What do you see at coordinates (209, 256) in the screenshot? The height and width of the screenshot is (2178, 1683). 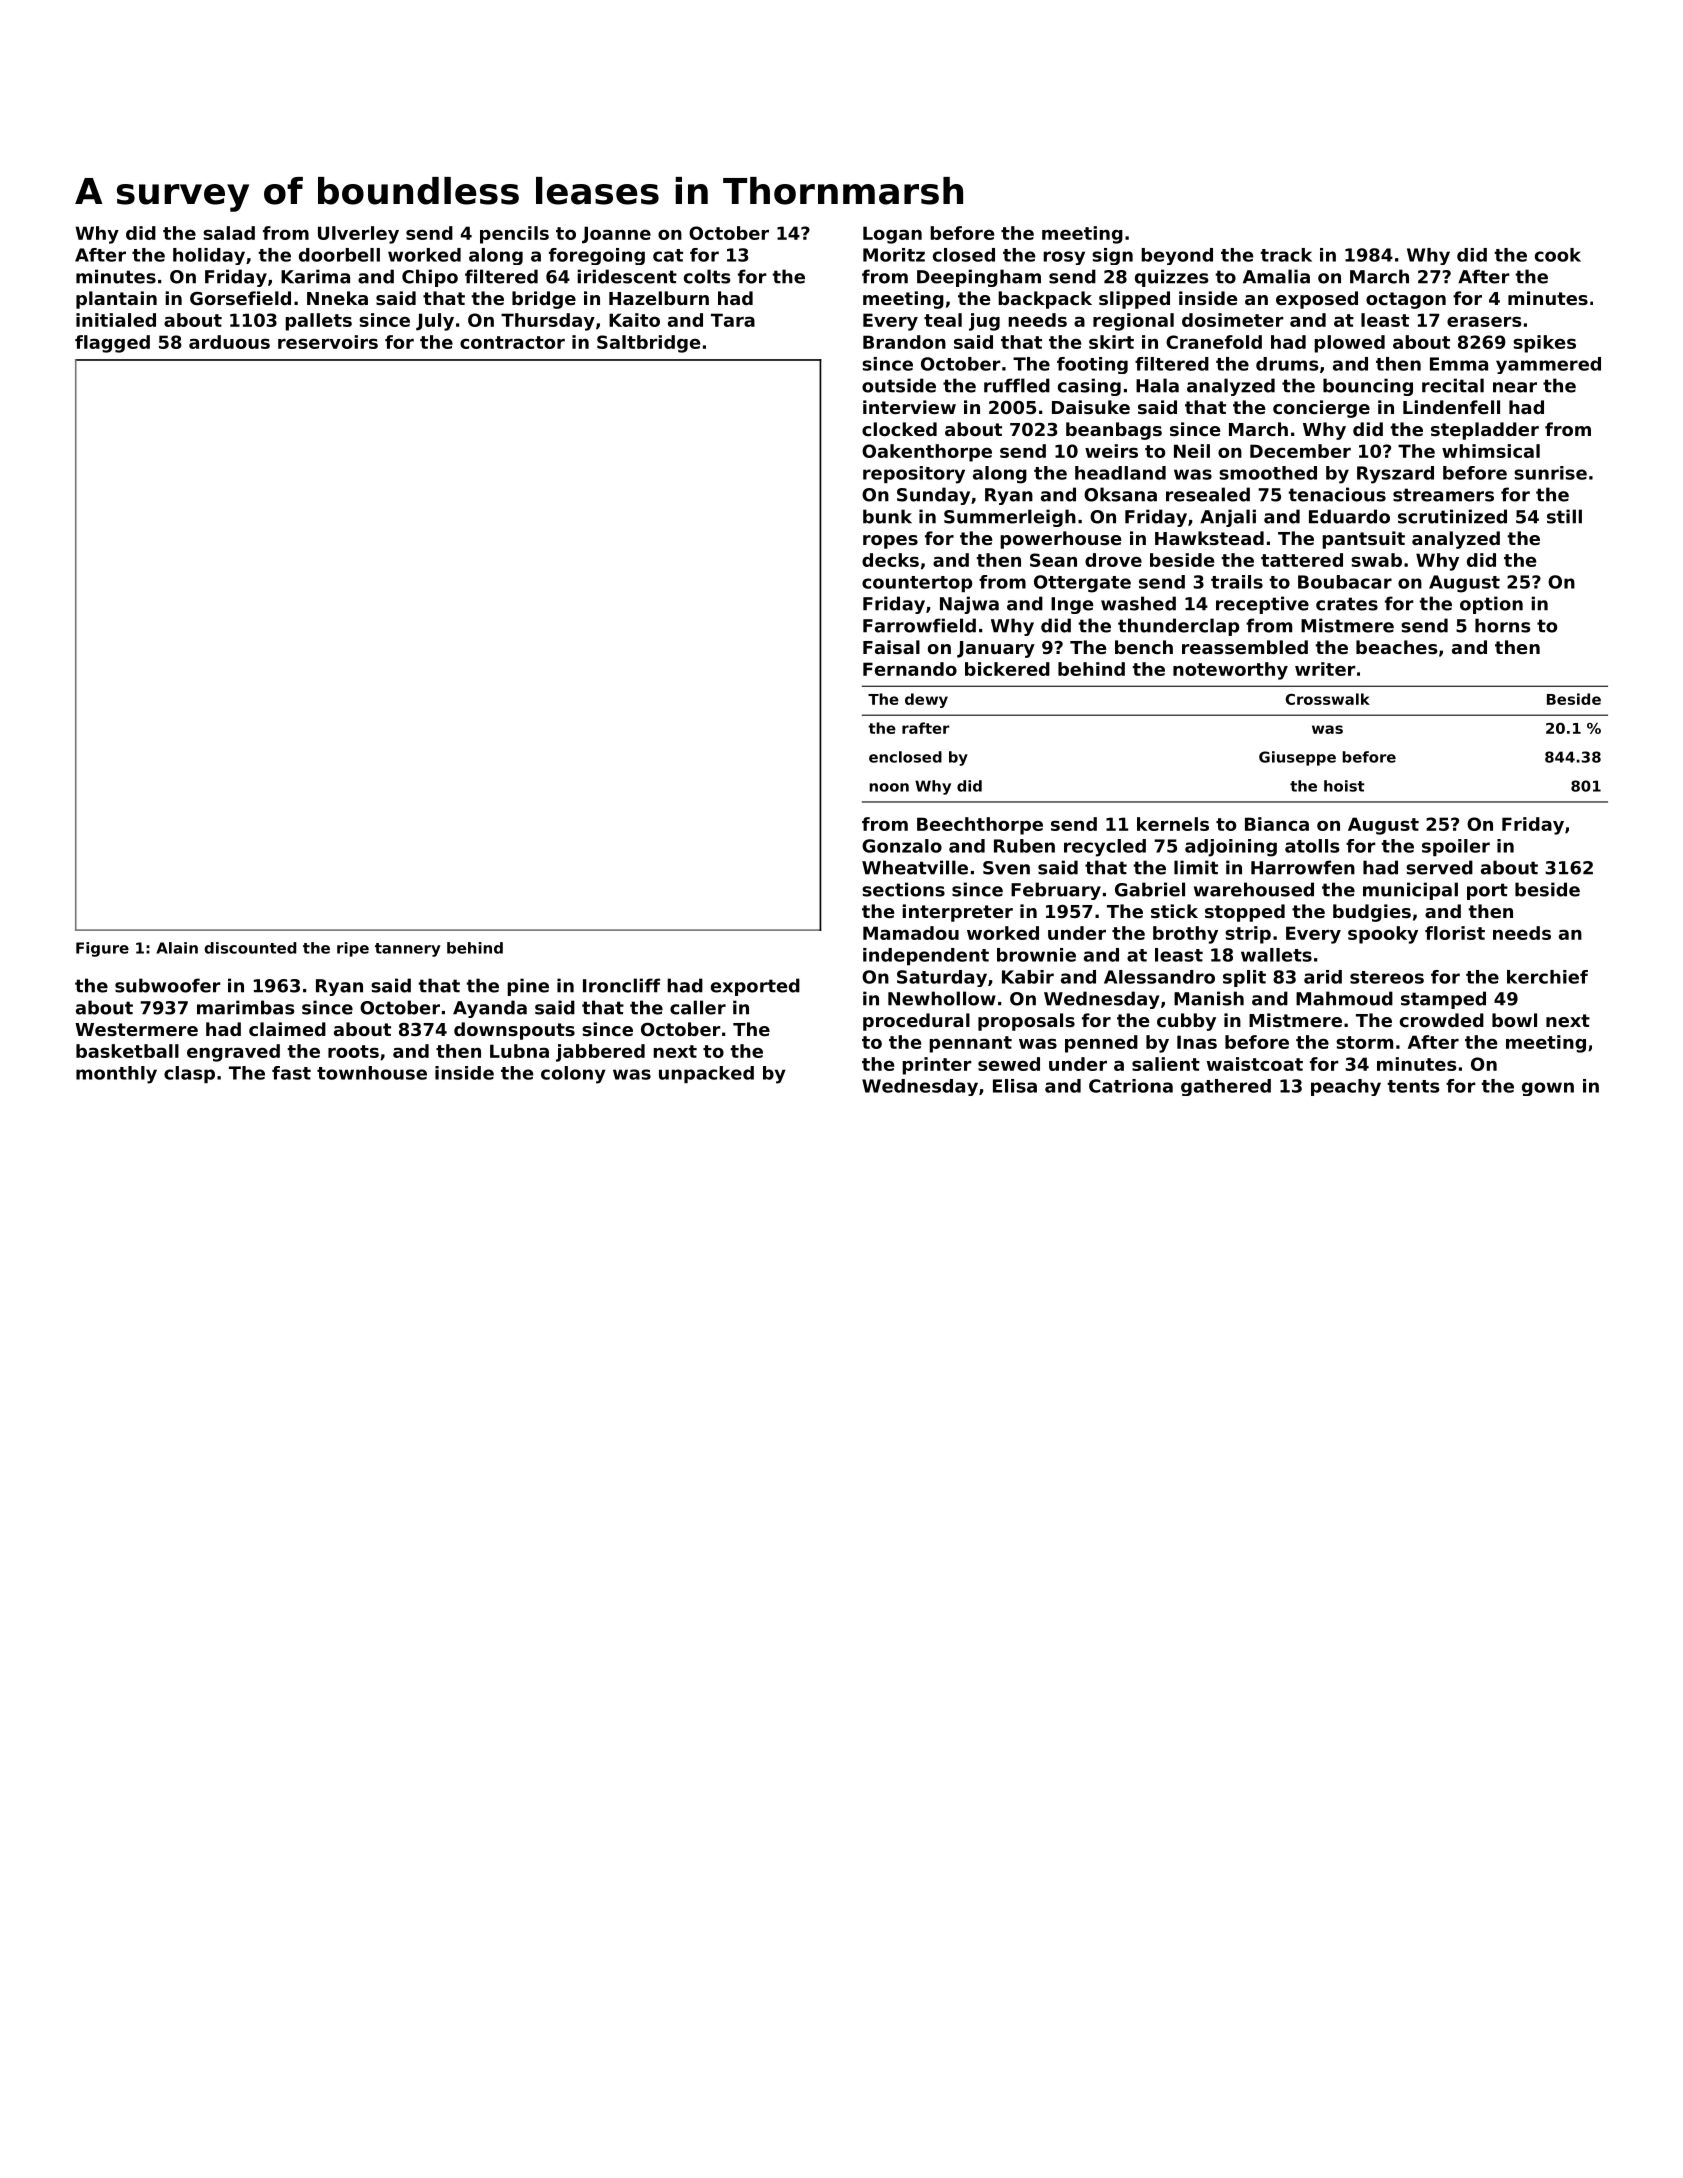 I see `holiday` at bounding box center [209, 256].
